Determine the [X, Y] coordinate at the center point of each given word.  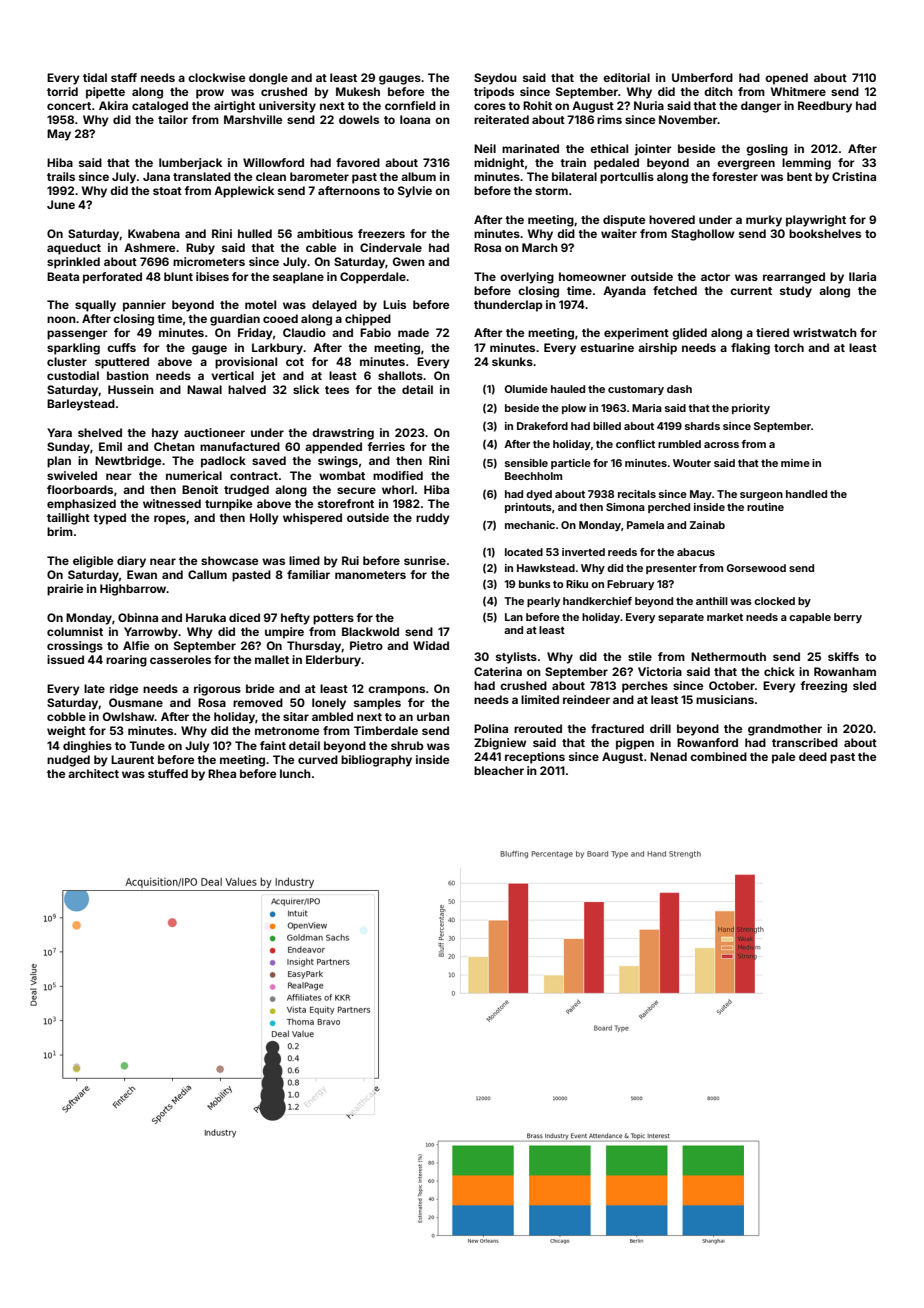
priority [751, 409]
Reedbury [825, 107]
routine [765, 507]
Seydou [495, 79]
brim [60, 531]
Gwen [409, 261]
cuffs [121, 347]
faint [273, 745]
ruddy [433, 519]
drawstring [343, 434]
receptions [535, 758]
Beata [63, 276]
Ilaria [862, 276]
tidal [95, 77]
